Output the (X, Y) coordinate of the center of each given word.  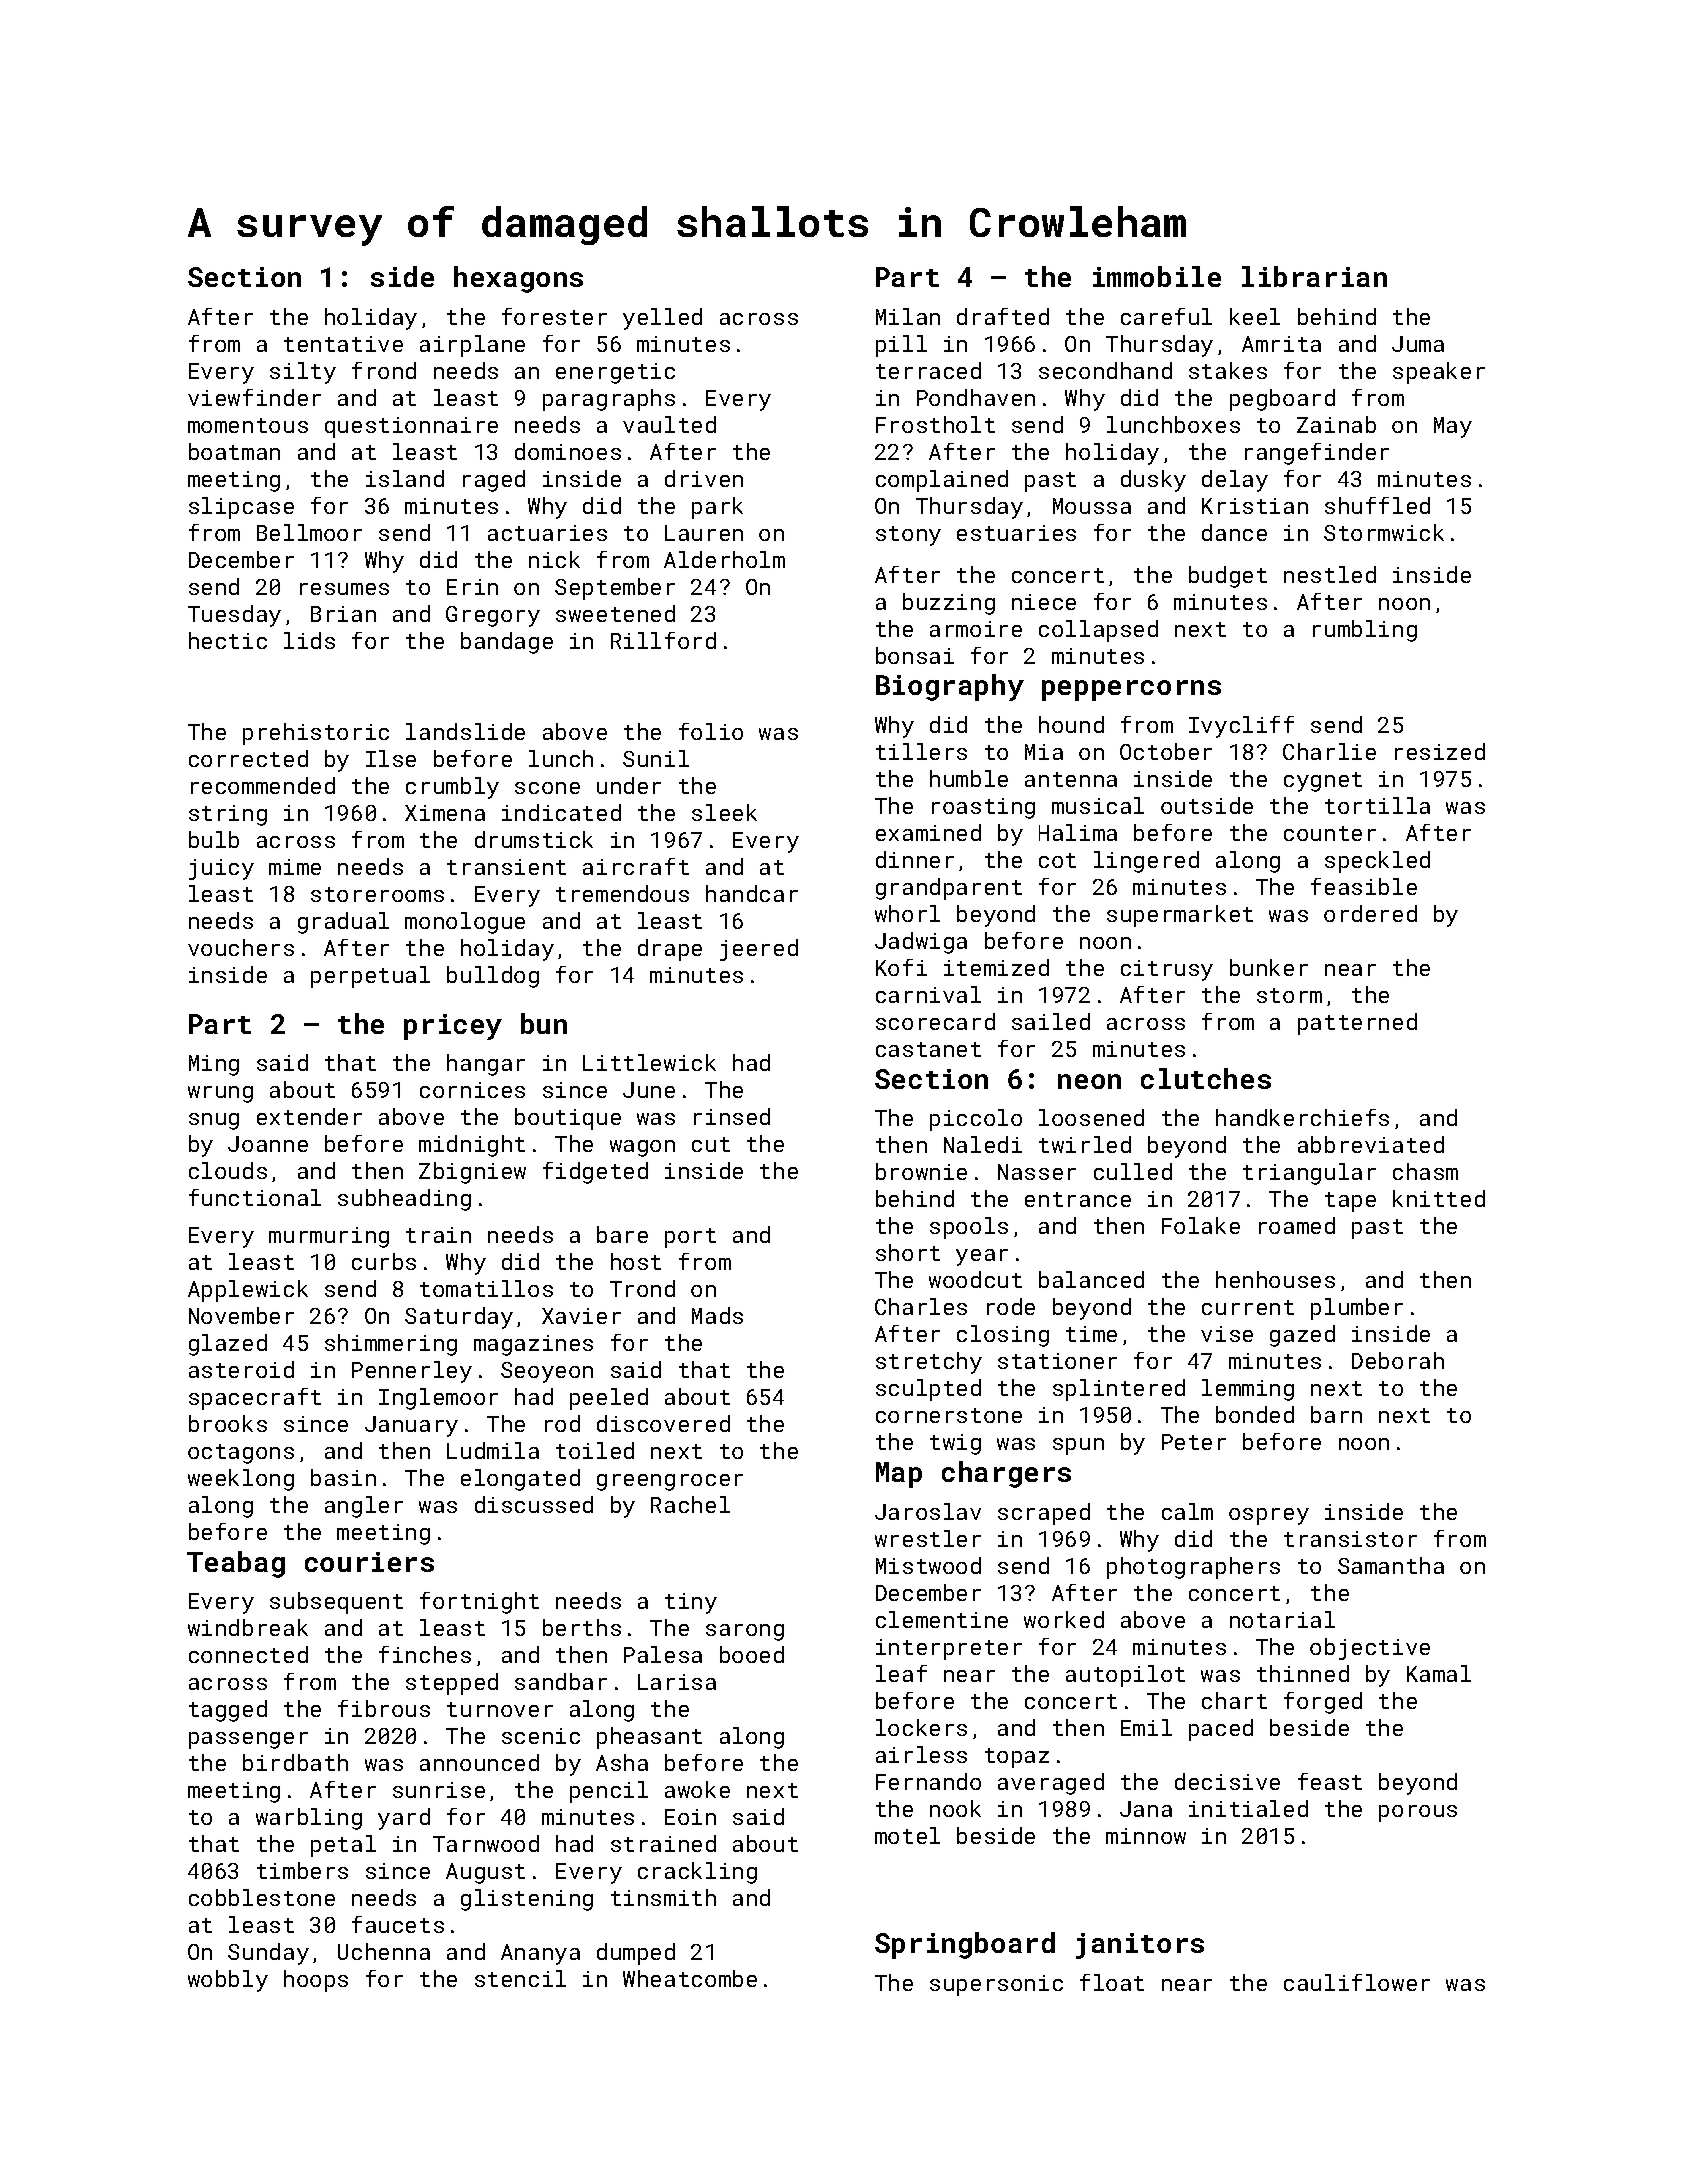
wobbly (228, 1981)
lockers (921, 1727)
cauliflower (1357, 1982)
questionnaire (411, 427)
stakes (1228, 370)
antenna (1071, 779)
